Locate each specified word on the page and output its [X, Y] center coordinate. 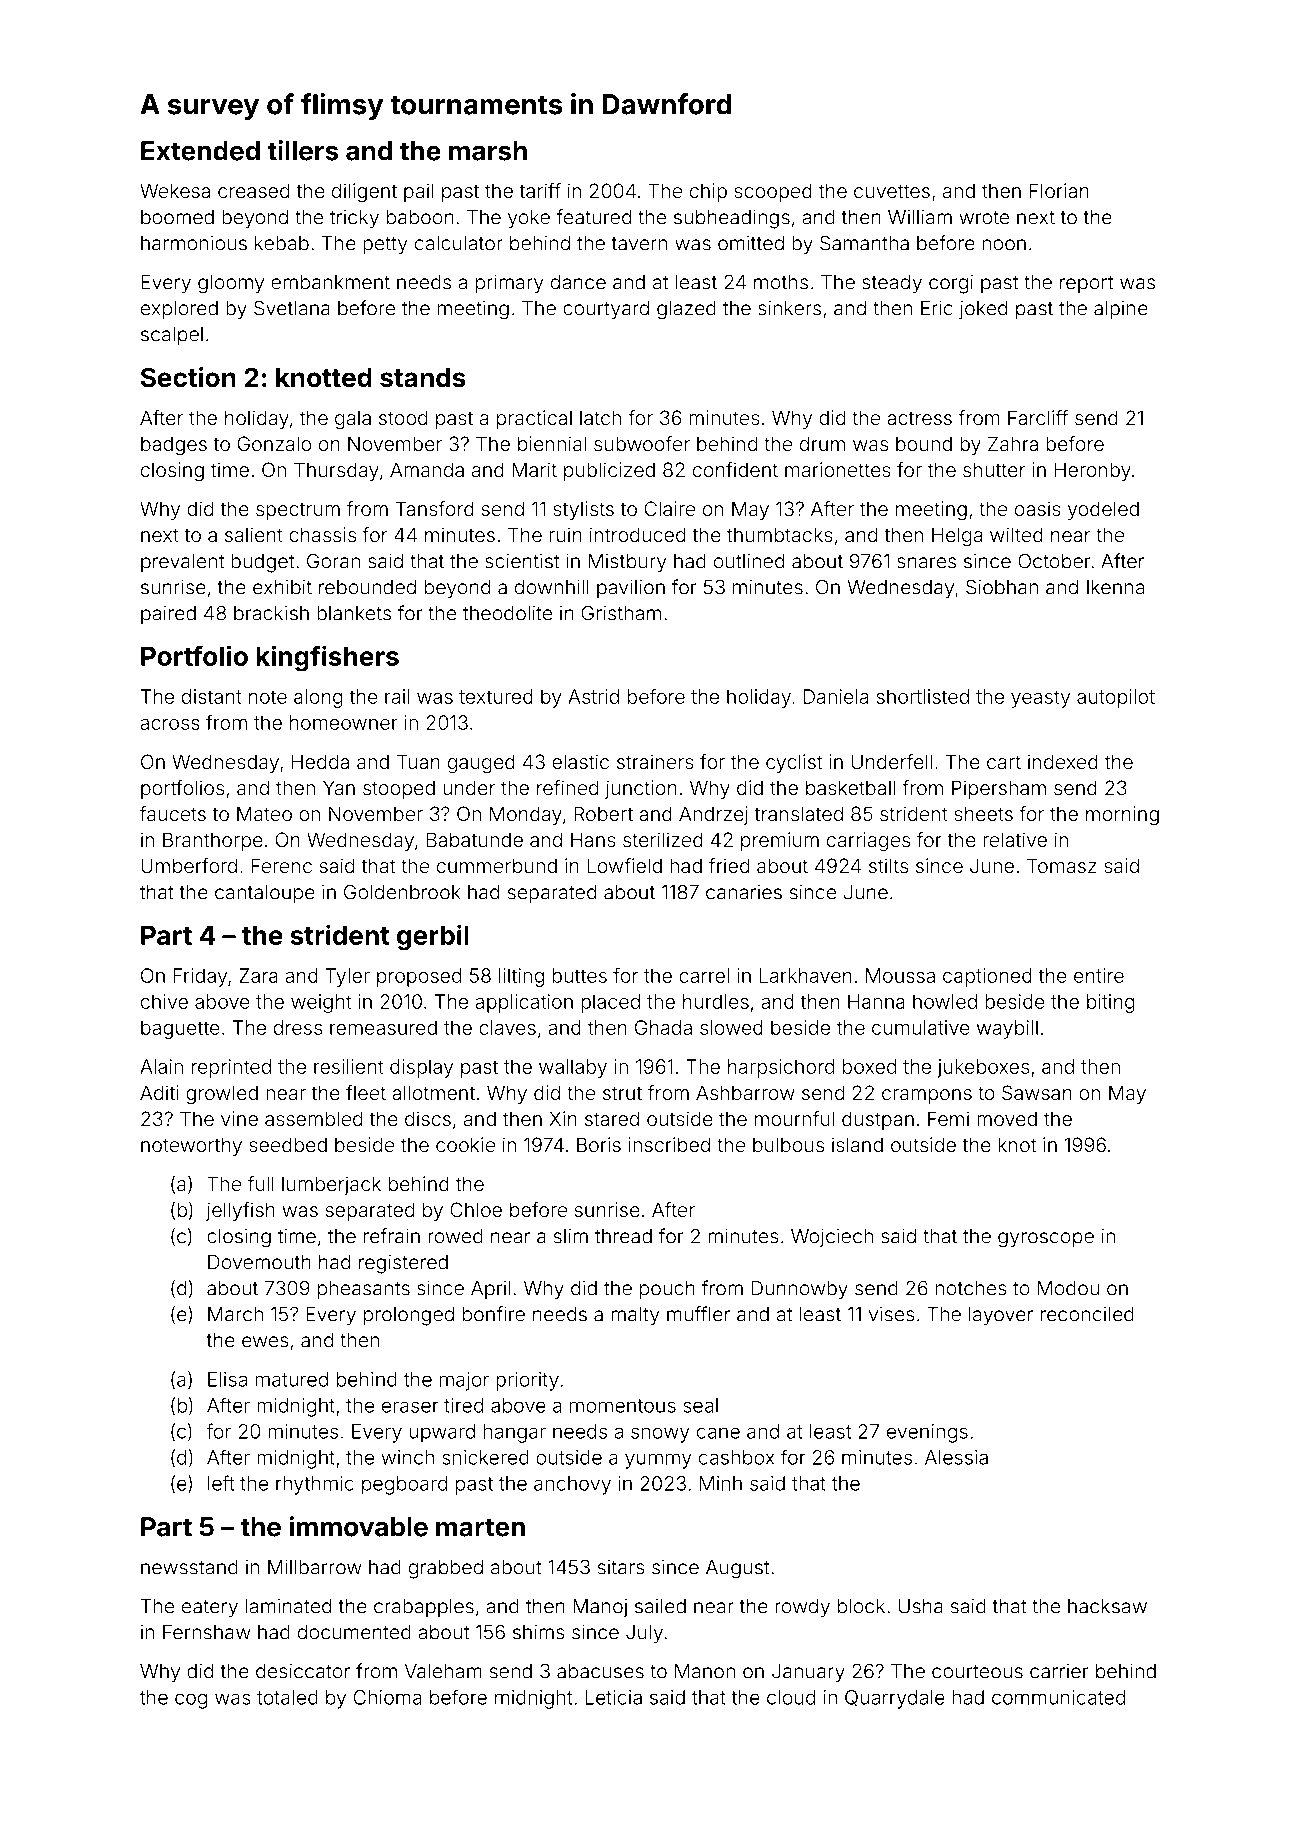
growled [222, 1095]
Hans [593, 839]
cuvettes [892, 191]
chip [708, 192]
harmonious [194, 243]
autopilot [1116, 698]
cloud [791, 1697]
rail [397, 696]
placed [610, 1003]
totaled [287, 1697]
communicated [1058, 1697]
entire [1099, 975]
